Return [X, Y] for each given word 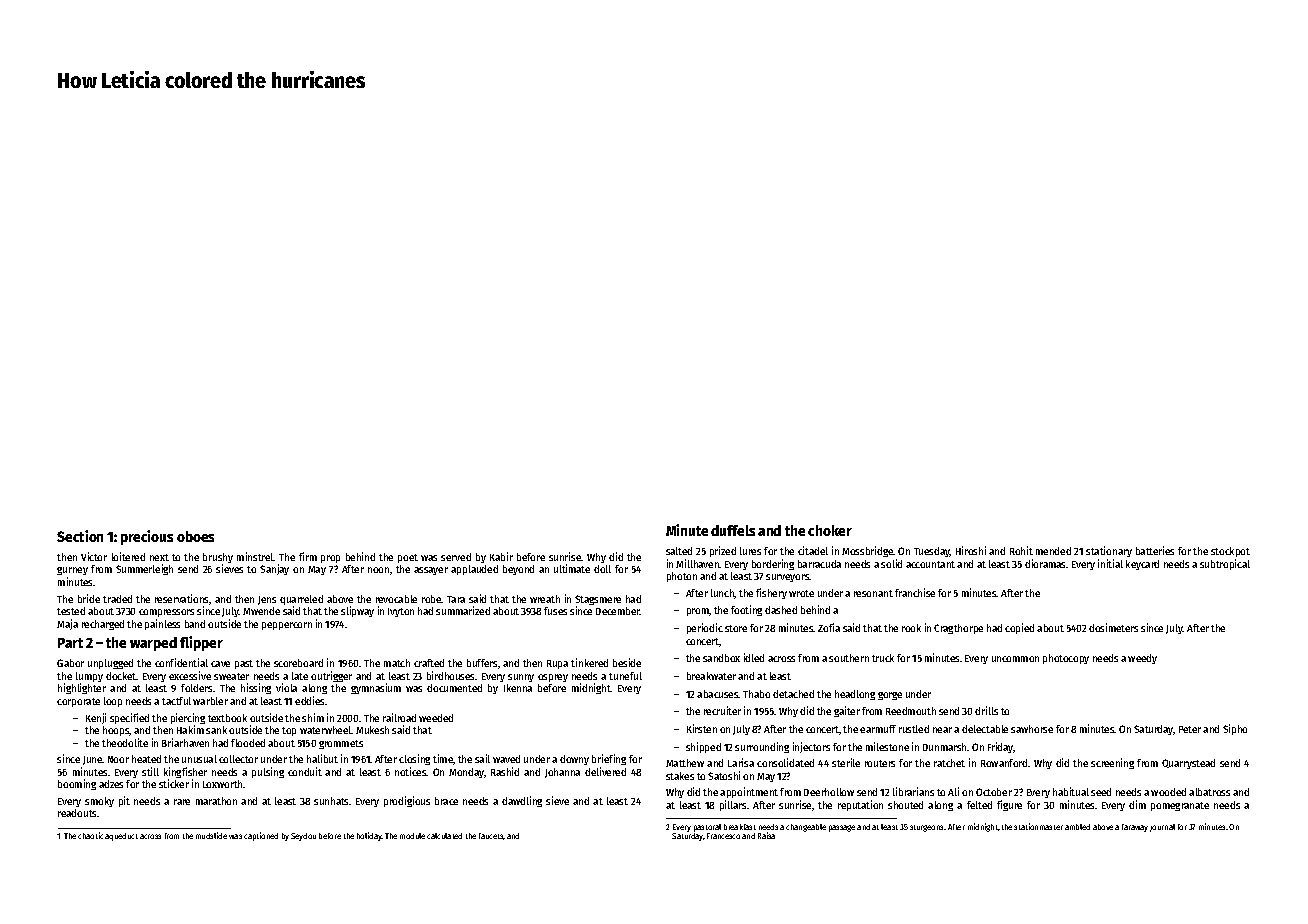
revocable [396, 599]
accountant [930, 564]
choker [830, 530]
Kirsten [702, 728]
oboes [195, 536]
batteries [1155, 550]
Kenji [96, 718]
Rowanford [1004, 763]
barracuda [819, 564]
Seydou [303, 837]
